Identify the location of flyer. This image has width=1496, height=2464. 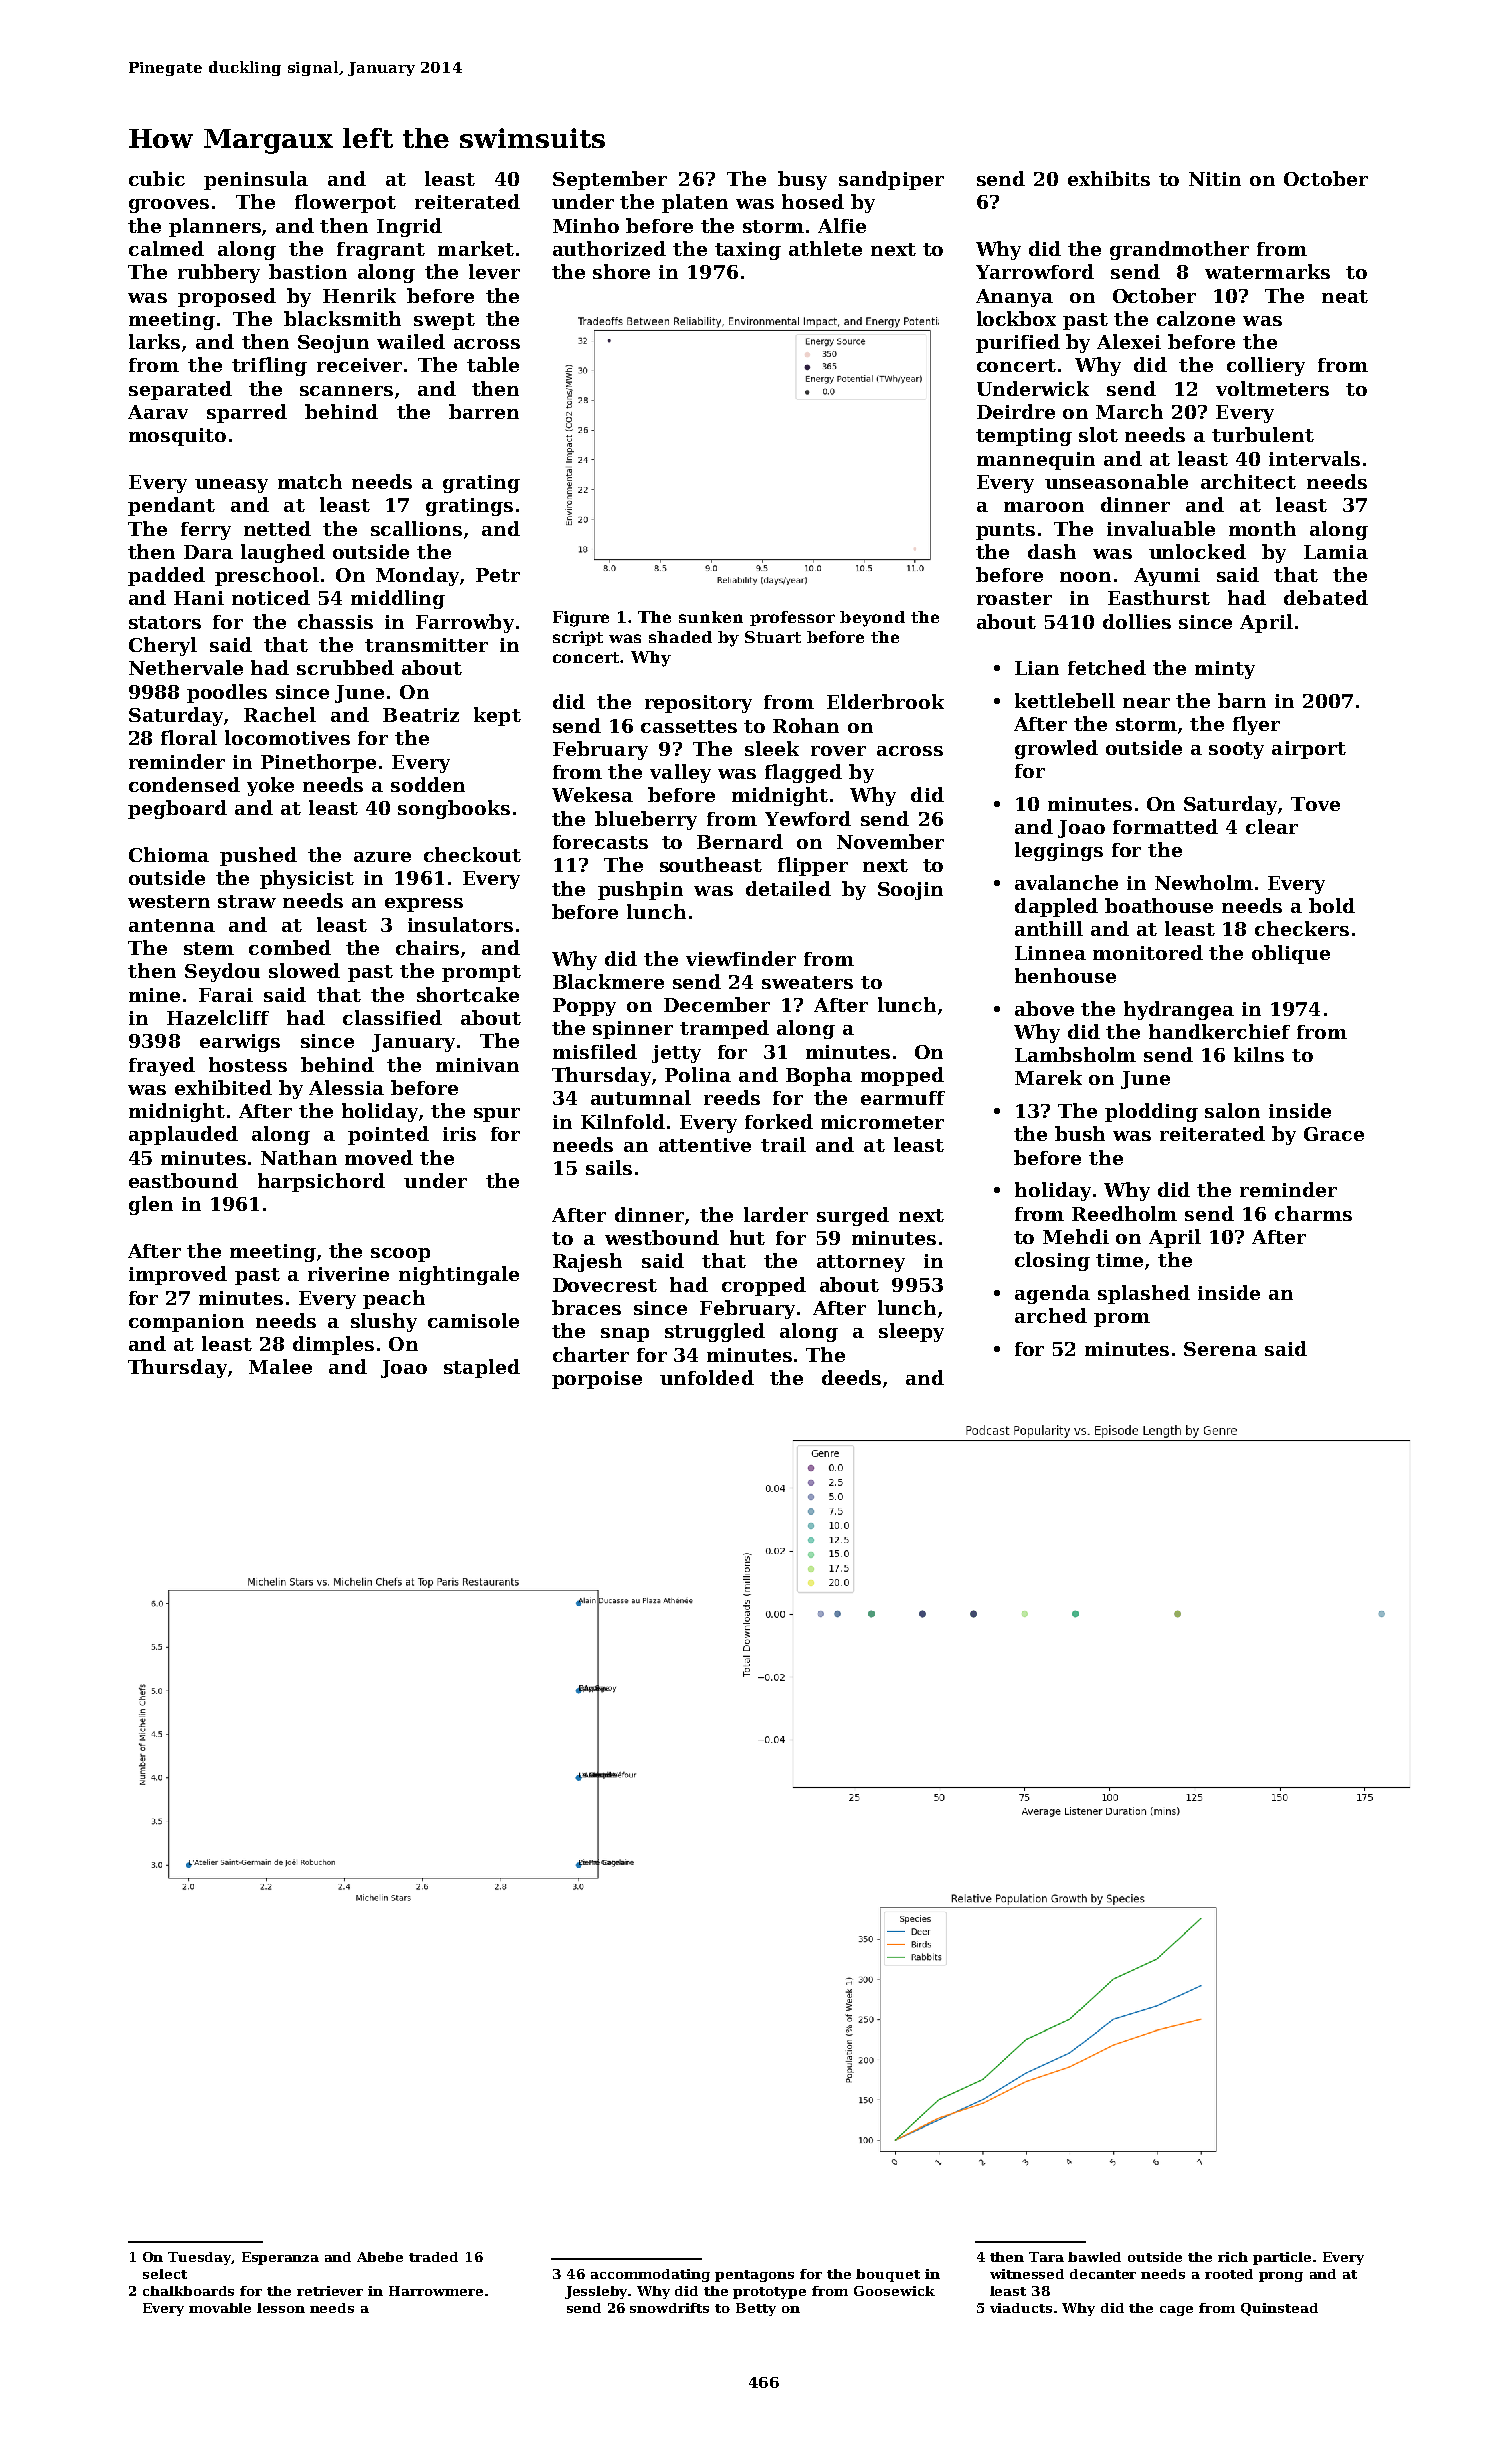
(1256, 725).
